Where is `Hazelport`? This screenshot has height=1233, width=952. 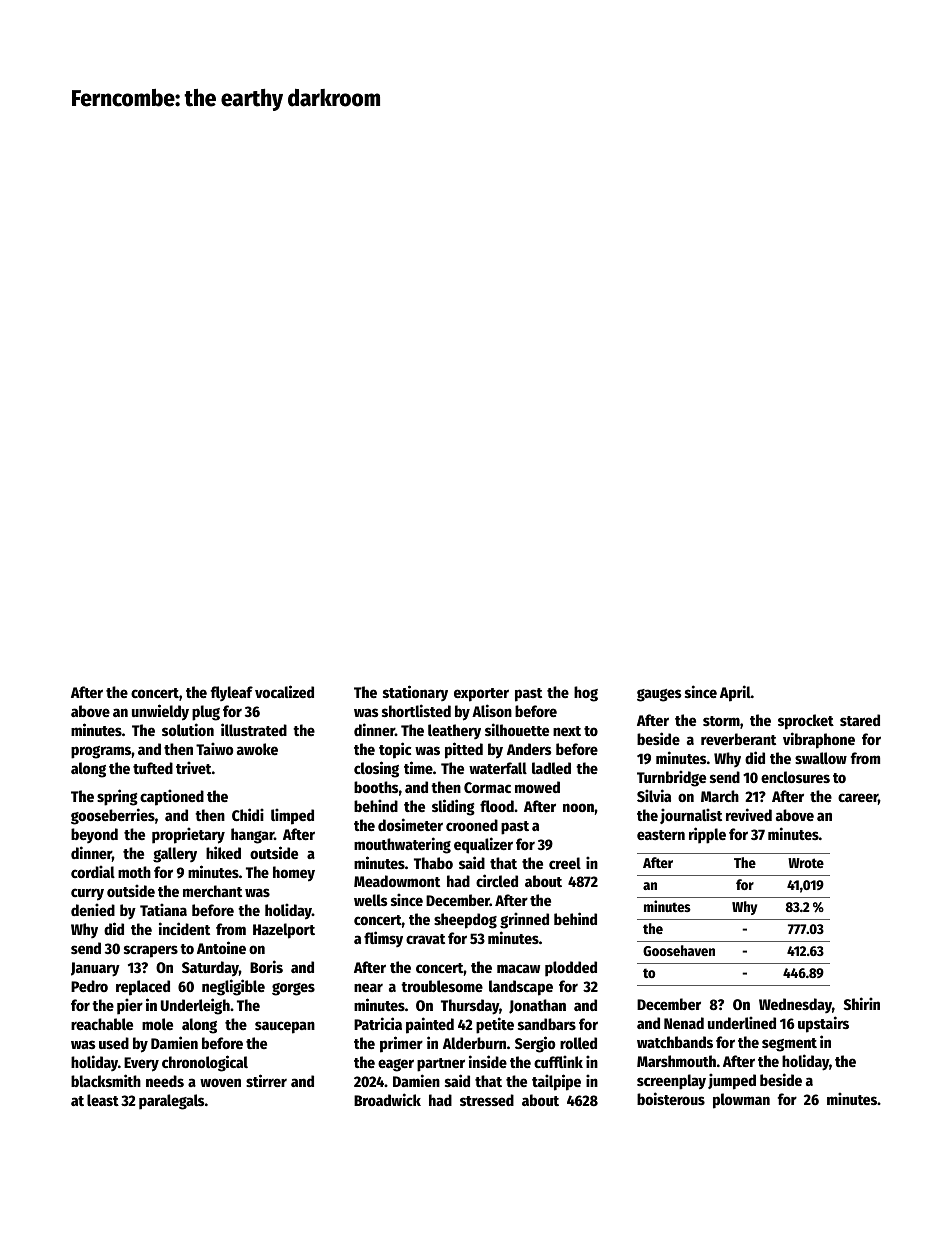
Hazelport is located at coordinates (284, 931).
